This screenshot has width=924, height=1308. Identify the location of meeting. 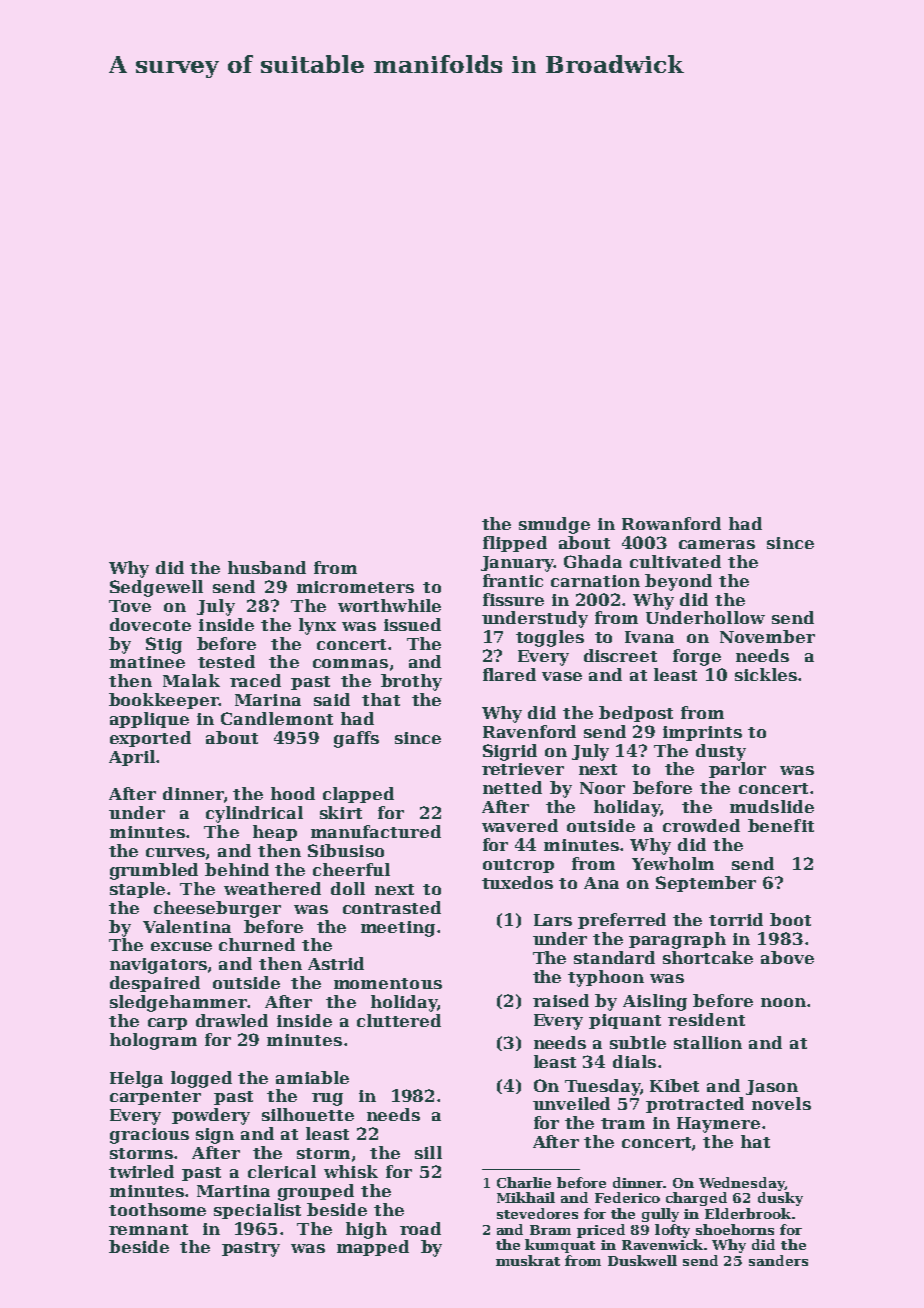
(398, 929).
